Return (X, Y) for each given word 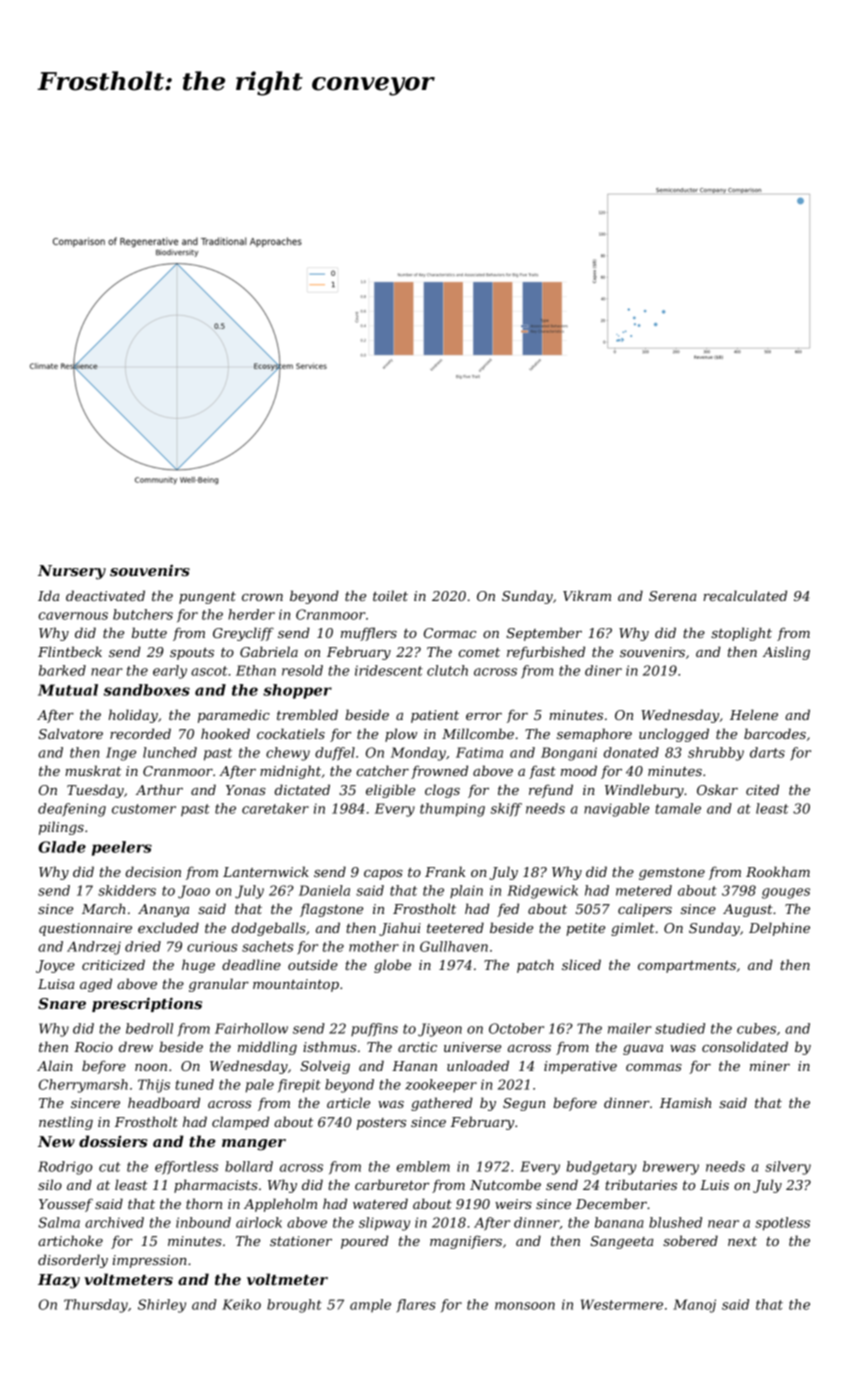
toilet (390, 595)
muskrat (93, 770)
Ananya (163, 910)
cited (762, 789)
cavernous (73, 616)
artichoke (70, 1240)
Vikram (587, 595)
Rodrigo (65, 1168)
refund (551, 791)
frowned (439, 772)
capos (383, 875)
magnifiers (466, 1242)
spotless (782, 1224)
